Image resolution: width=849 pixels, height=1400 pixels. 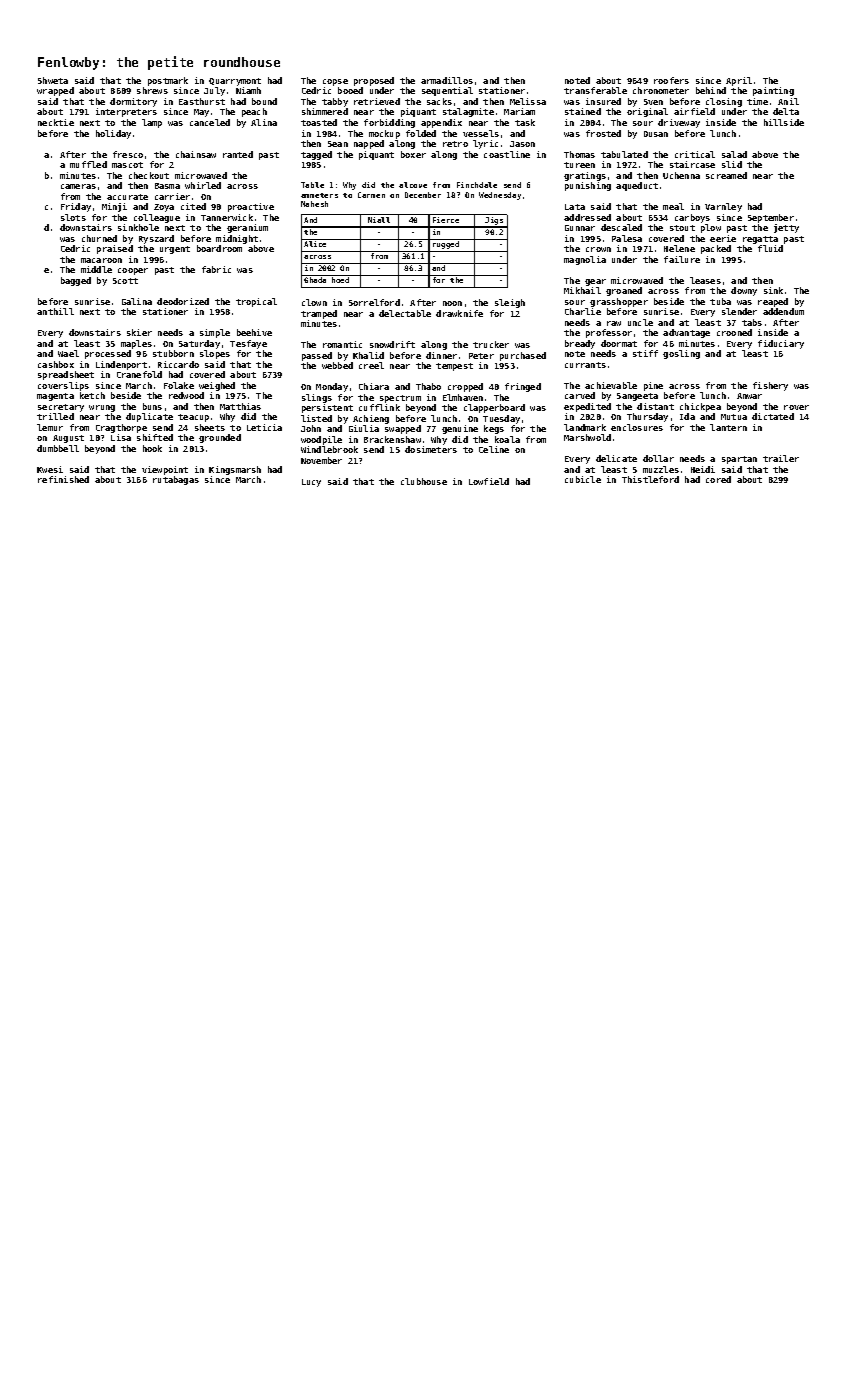 What do you see at coordinates (603, 133) in the screenshot?
I see `frosted` at bounding box center [603, 133].
